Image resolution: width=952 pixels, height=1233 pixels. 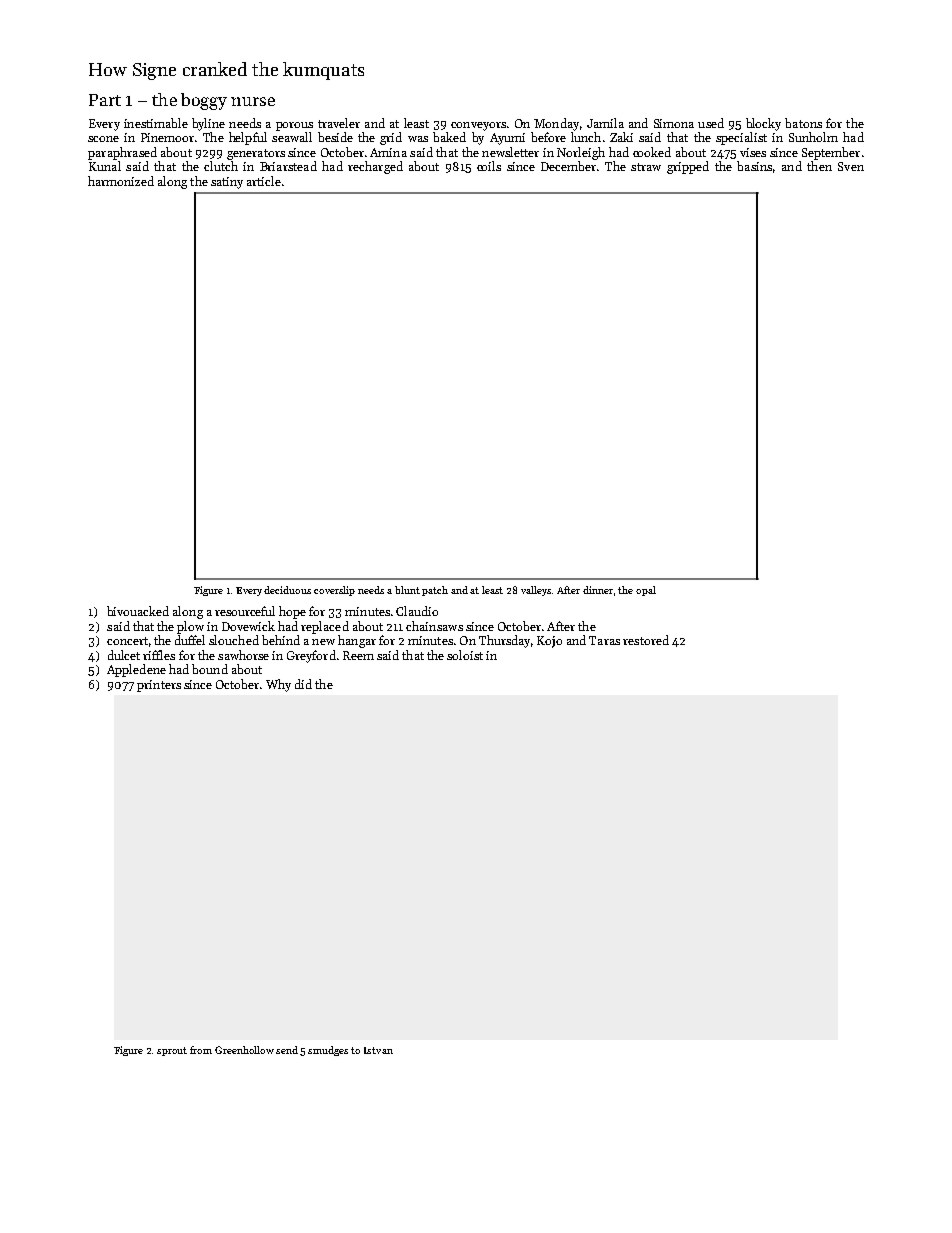 What do you see at coordinates (754, 166) in the image?
I see `basins` at bounding box center [754, 166].
